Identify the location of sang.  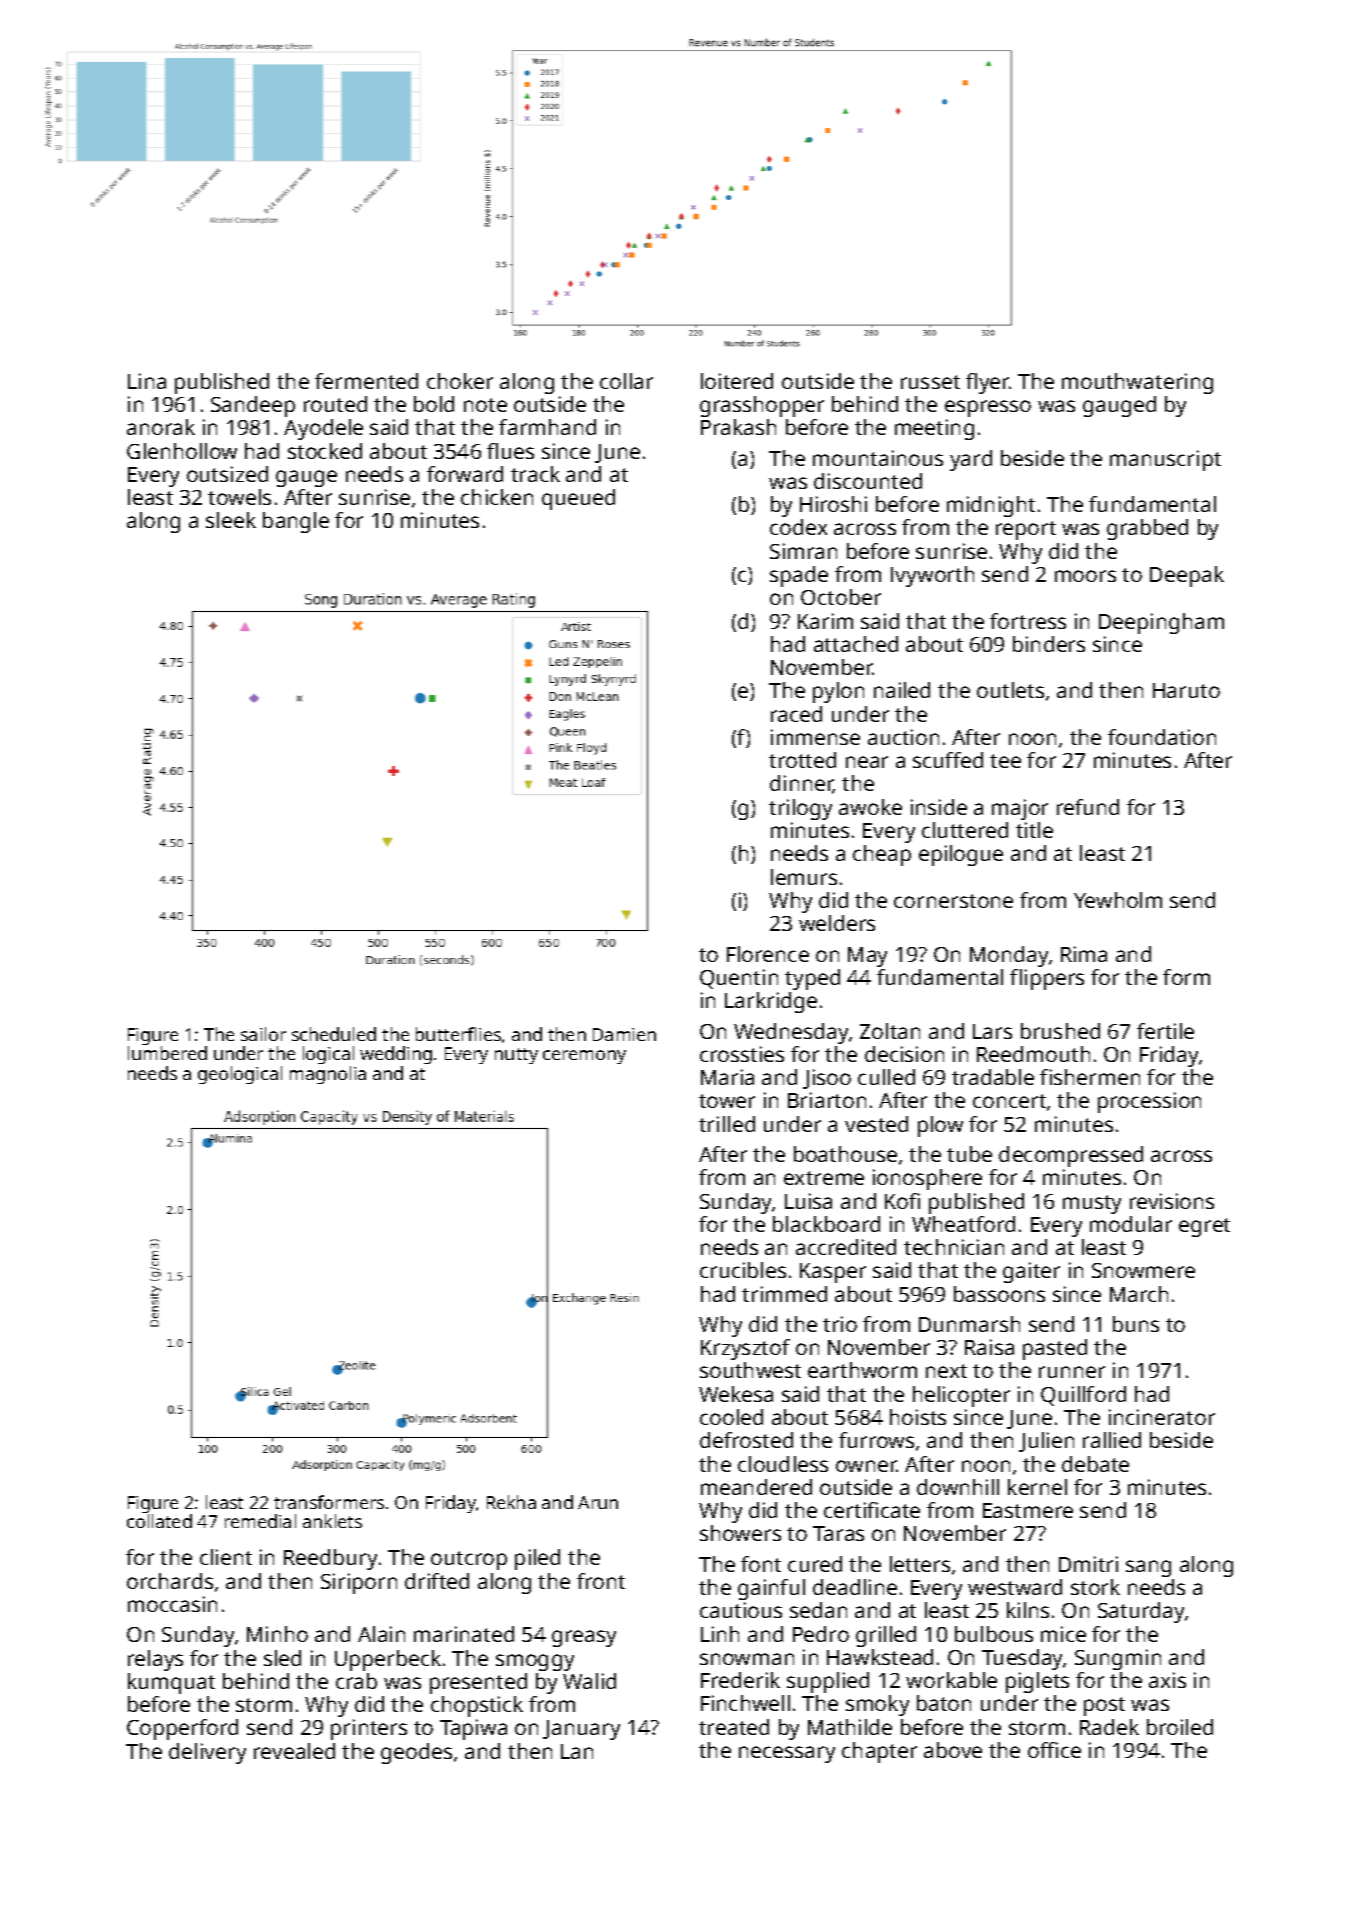
(1148, 1568).
